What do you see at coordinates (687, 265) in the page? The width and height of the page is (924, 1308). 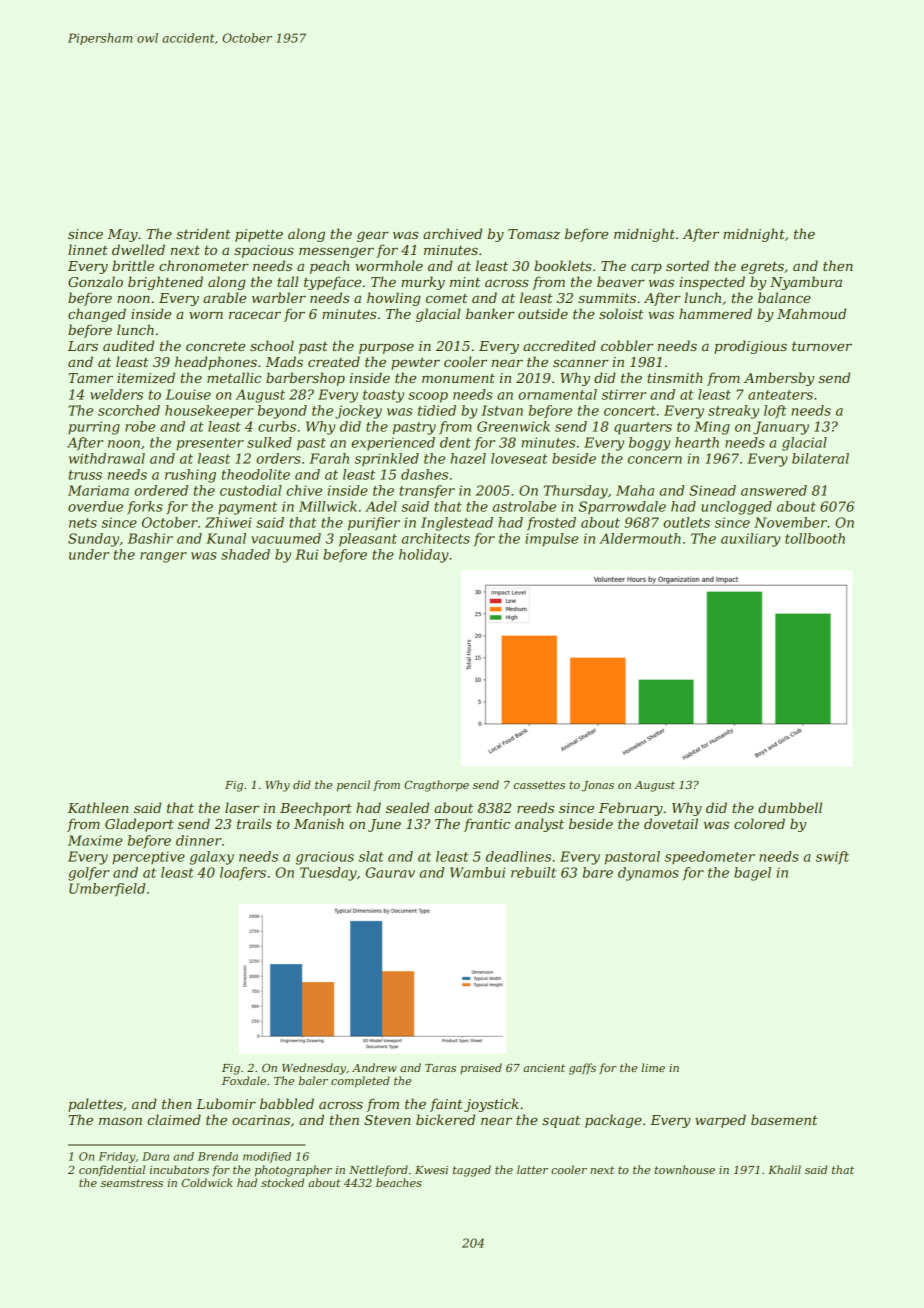 I see `sorted` at bounding box center [687, 265].
